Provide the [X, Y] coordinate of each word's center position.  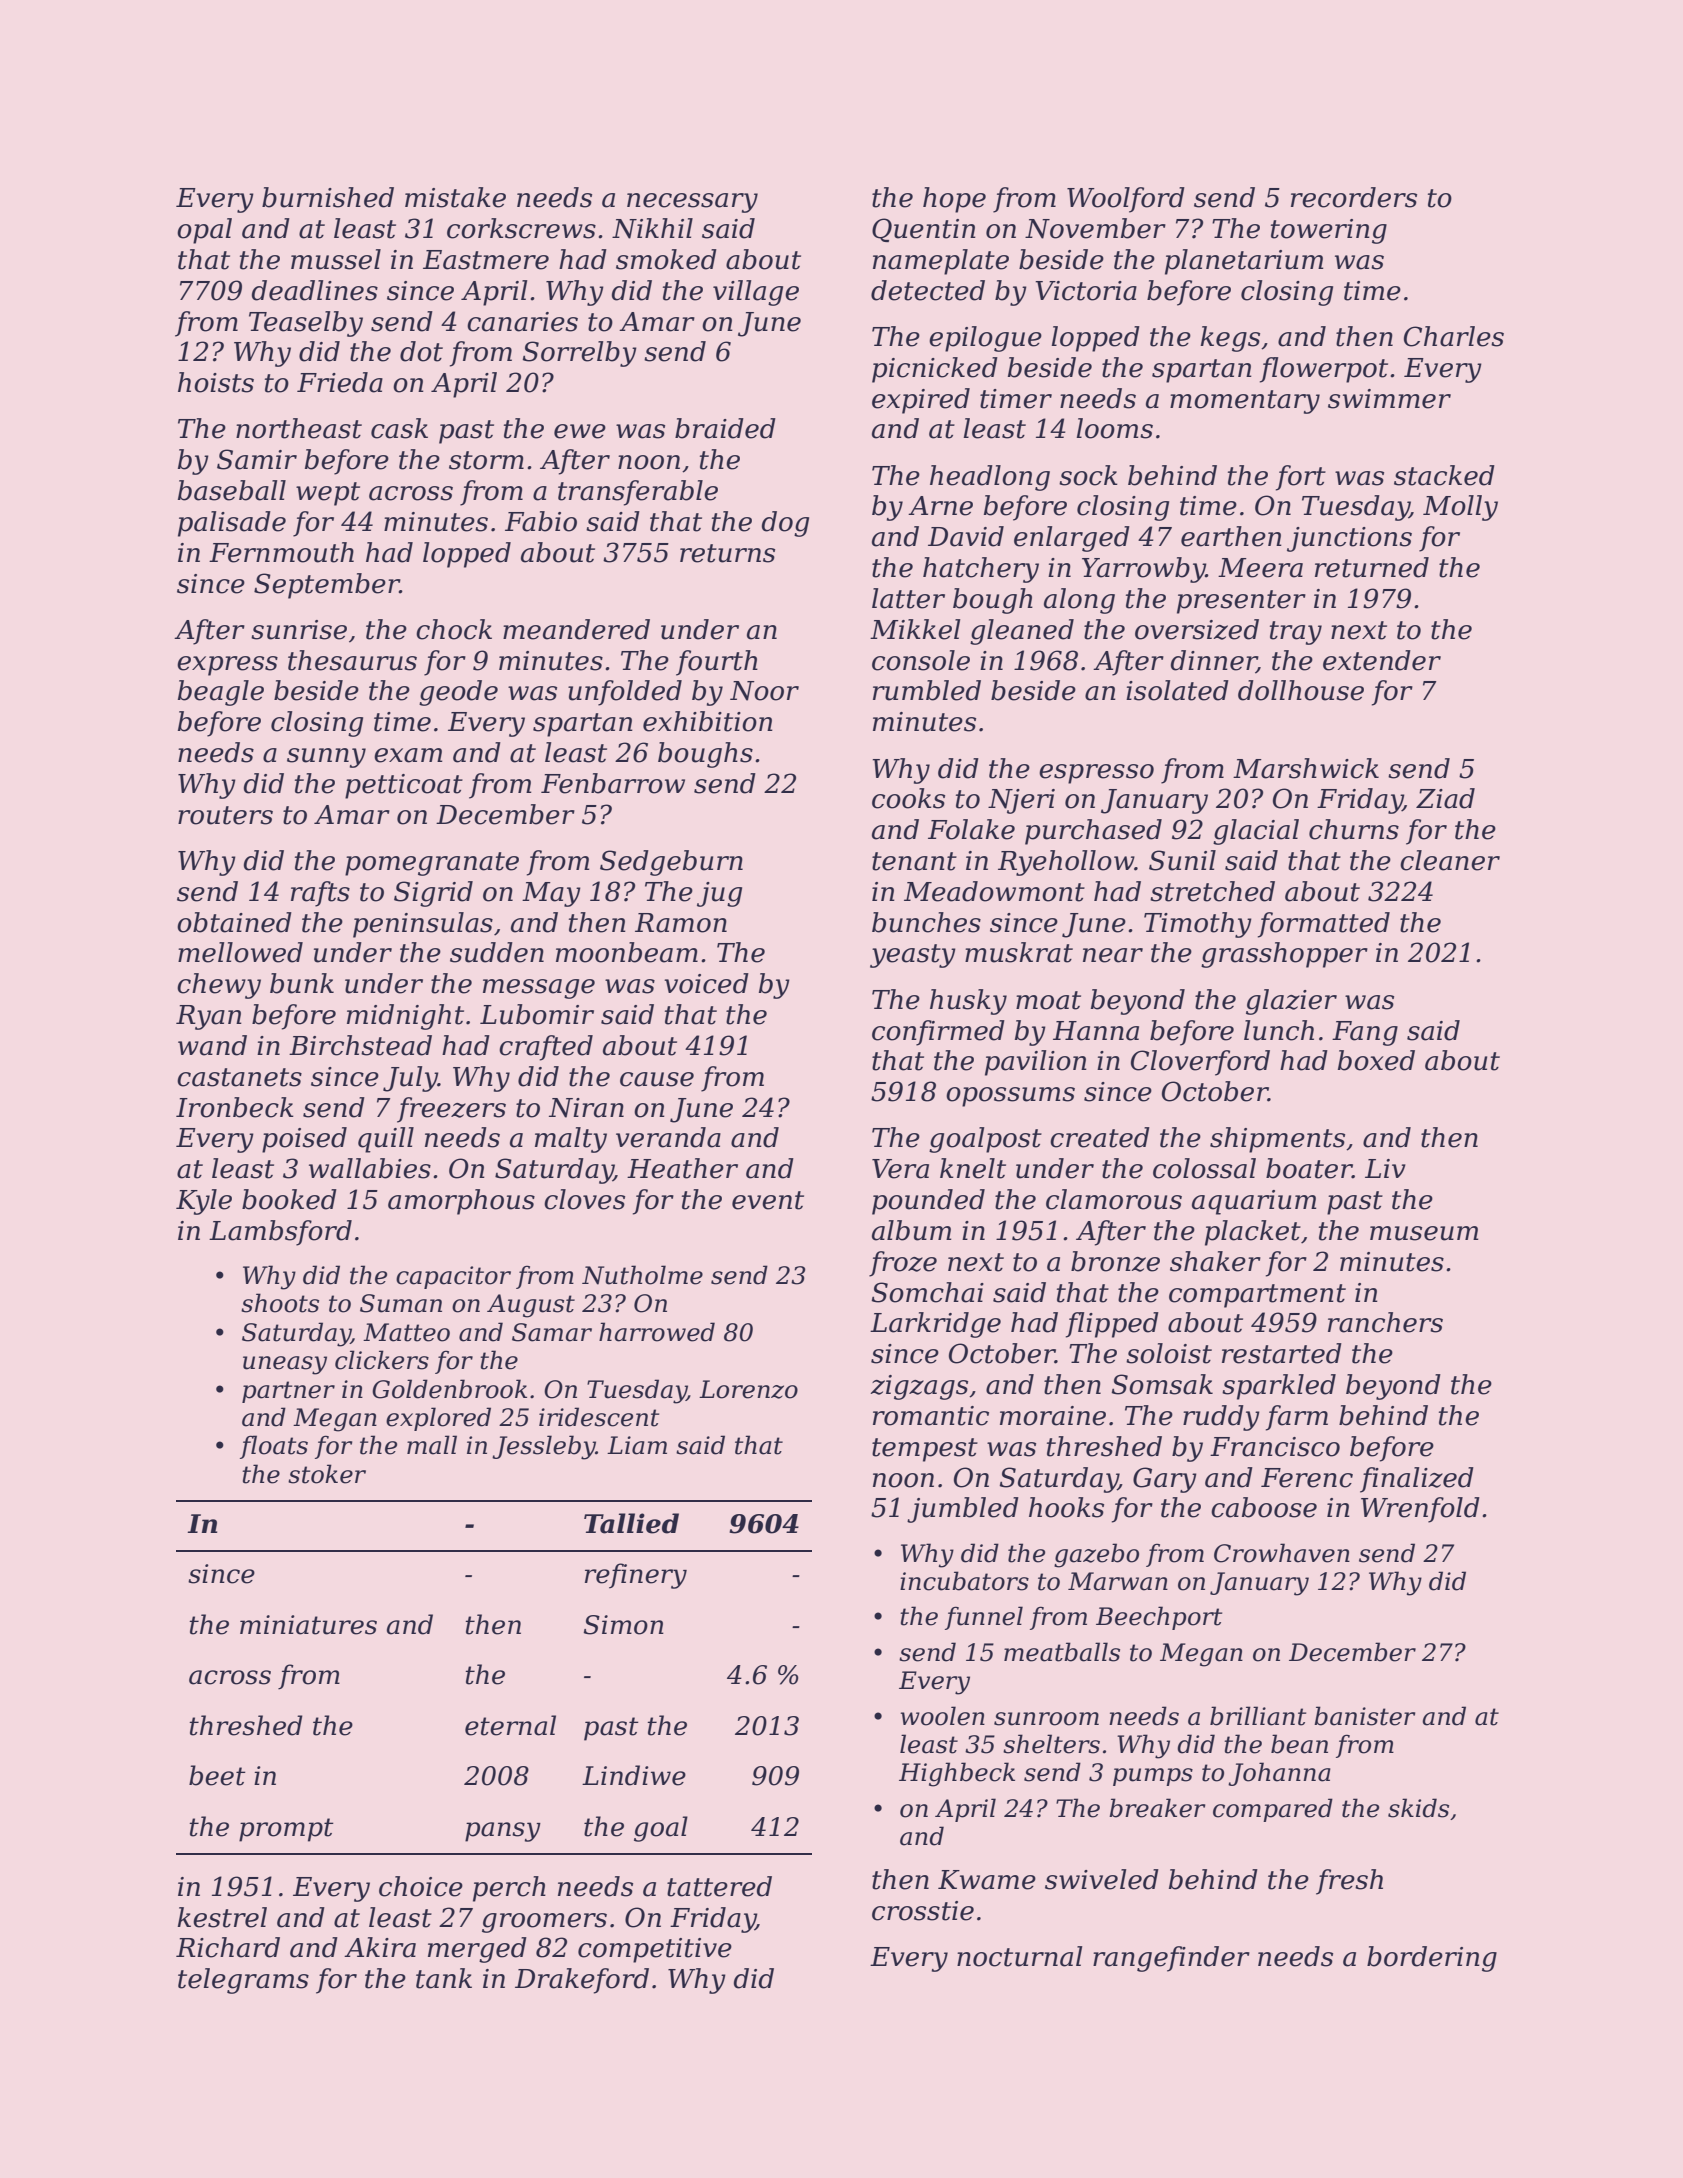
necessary [692, 203]
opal [204, 231]
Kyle [204, 1202]
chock [454, 629]
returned [1372, 567]
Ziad [1445, 798]
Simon [623, 1625]
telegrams [243, 1981]
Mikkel [915, 629]
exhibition [708, 721]
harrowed [657, 1332]
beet [217, 1775]
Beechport [1159, 1618]
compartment [1257, 1296]
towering [1329, 231]
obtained [234, 922]
